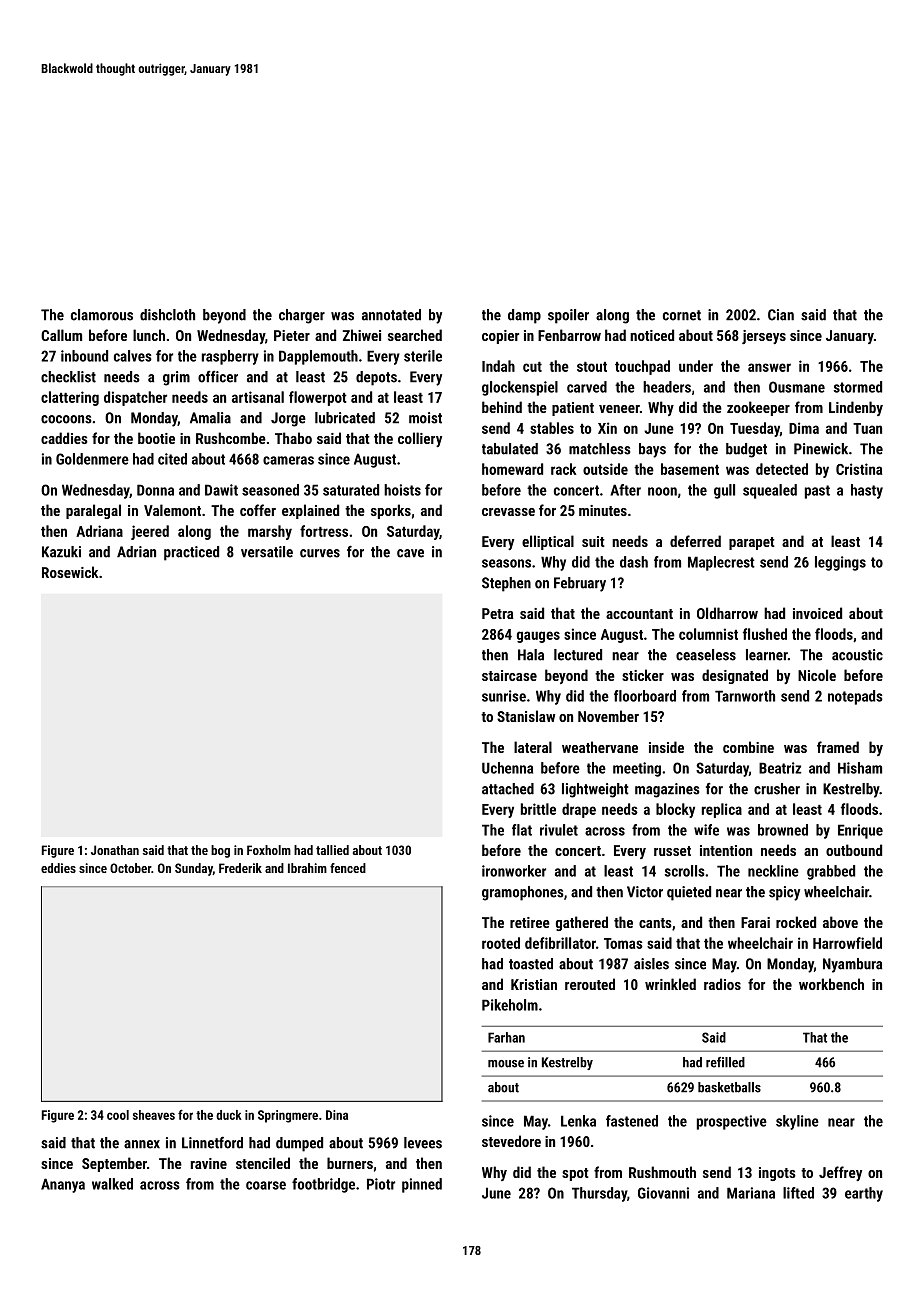  What do you see at coordinates (498, 366) in the page?
I see `Indah` at bounding box center [498, 366].
